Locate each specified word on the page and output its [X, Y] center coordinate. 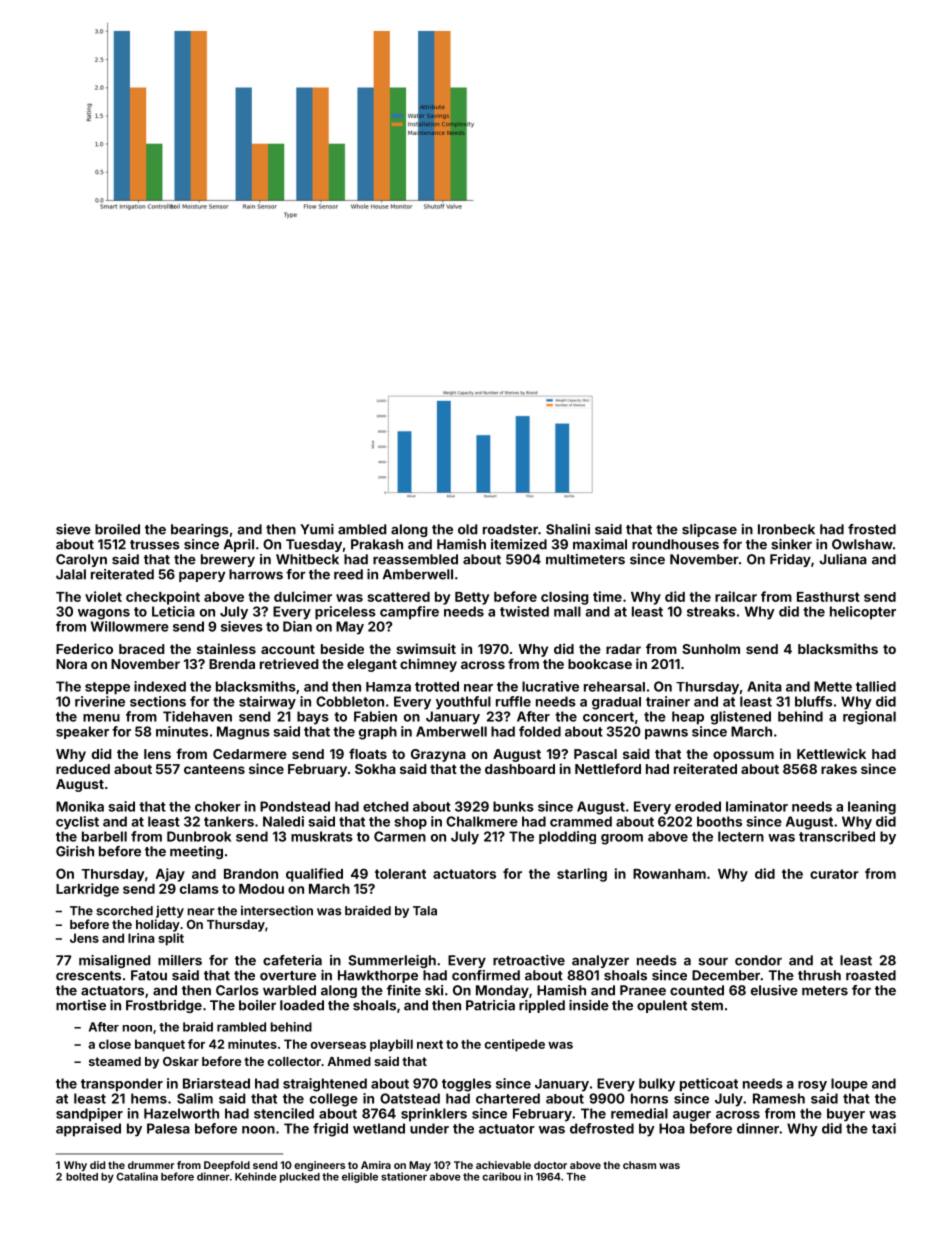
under [429, 1128]
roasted [871, 975]
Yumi [317, 529]
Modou [261, 889]
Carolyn [81, 560]
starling [582, 875]
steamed [115, 1061]
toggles [466, 1085]
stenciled [284, 1113]
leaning [872, 808]
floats [368, 753]
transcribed [837, 836]
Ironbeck [786, 529]
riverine [100, 701]
